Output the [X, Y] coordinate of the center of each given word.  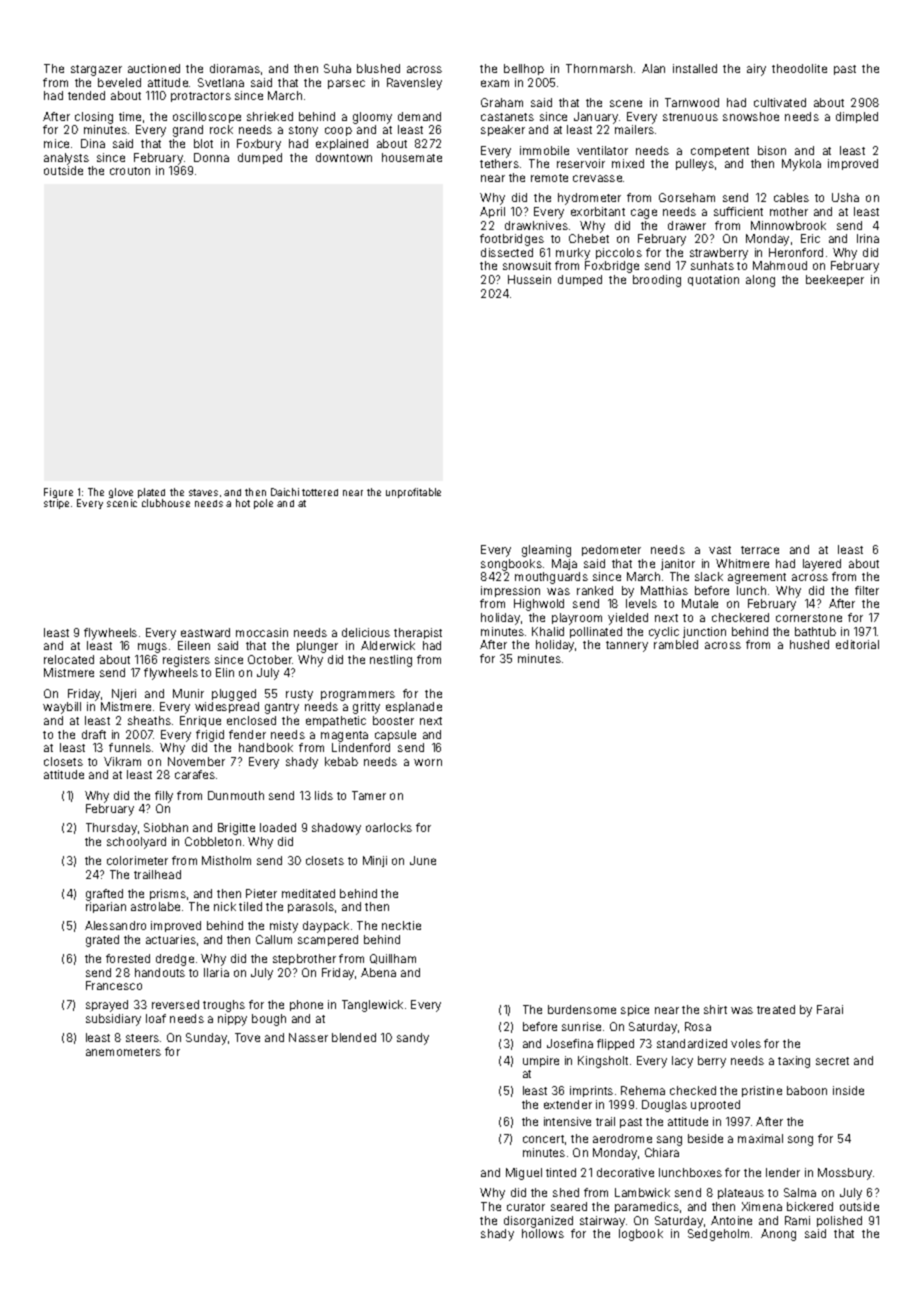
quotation [713, 280]
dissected [507, 252]
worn [428, 762]
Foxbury [259, 145]
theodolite [799, 68]
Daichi [285, 492]
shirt [715, 1009]
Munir [188, 693]
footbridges [512, 240]
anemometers [123, 1052]
